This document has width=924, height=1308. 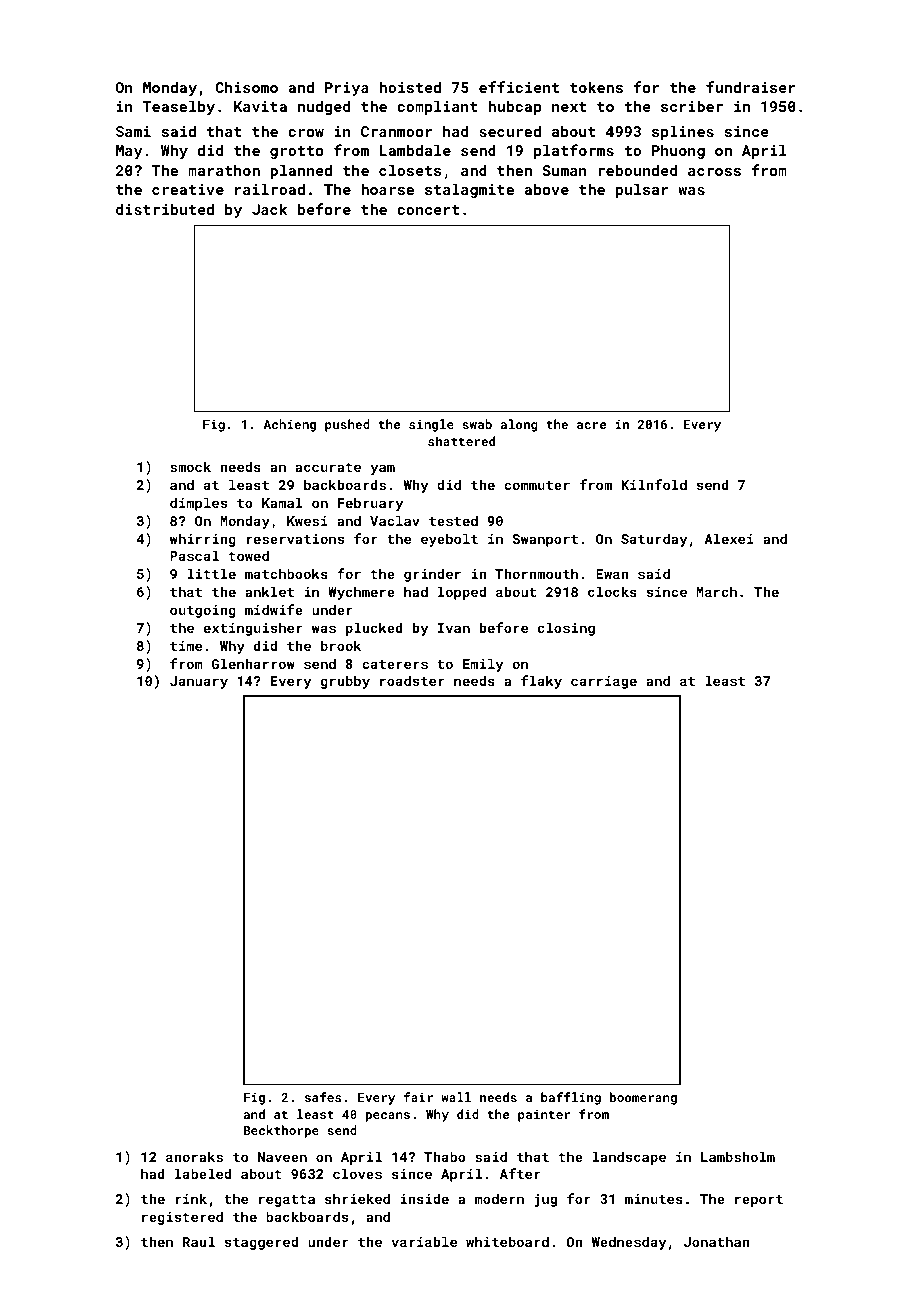 What do you see at coordinates (194, 1156) in the document?
I see `anoraks` at bounding box center [194, 1156].
